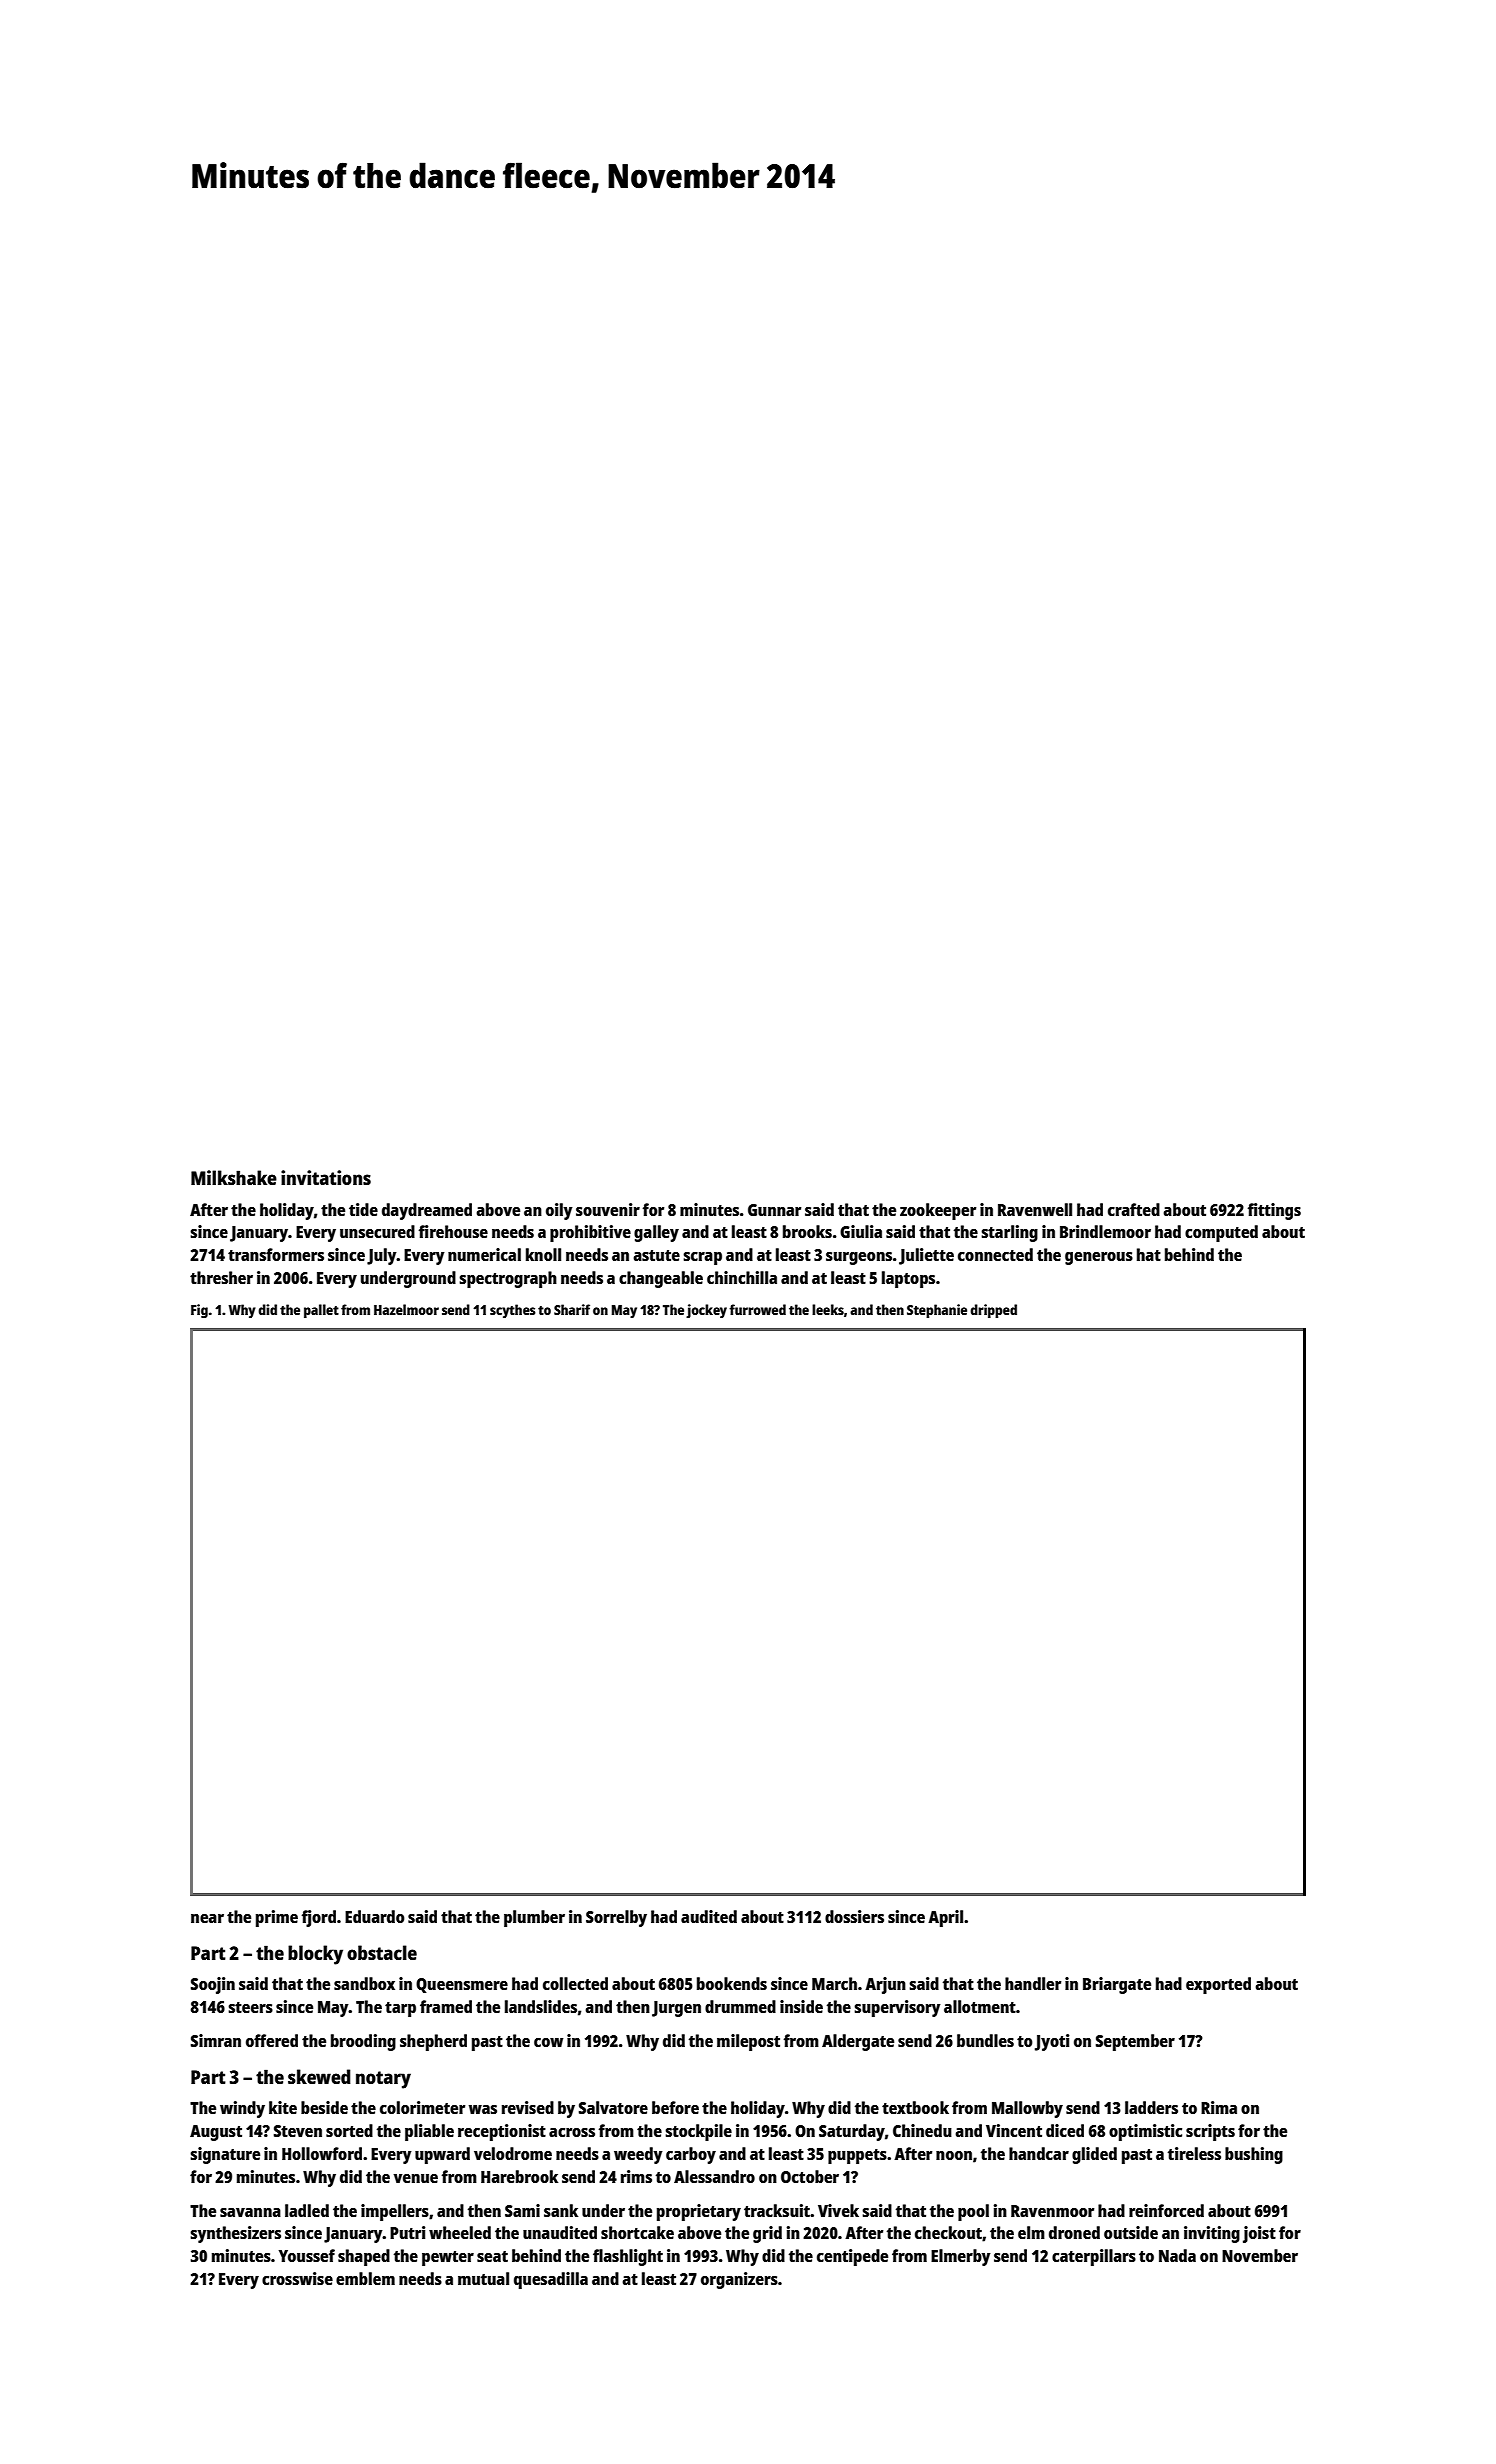 The width and height of the screenshot is (1496, 2464). What do you see at coordinates (307, 2255) in the screenshot?
I see `Youssef` at bounding box center [307, 2255].
